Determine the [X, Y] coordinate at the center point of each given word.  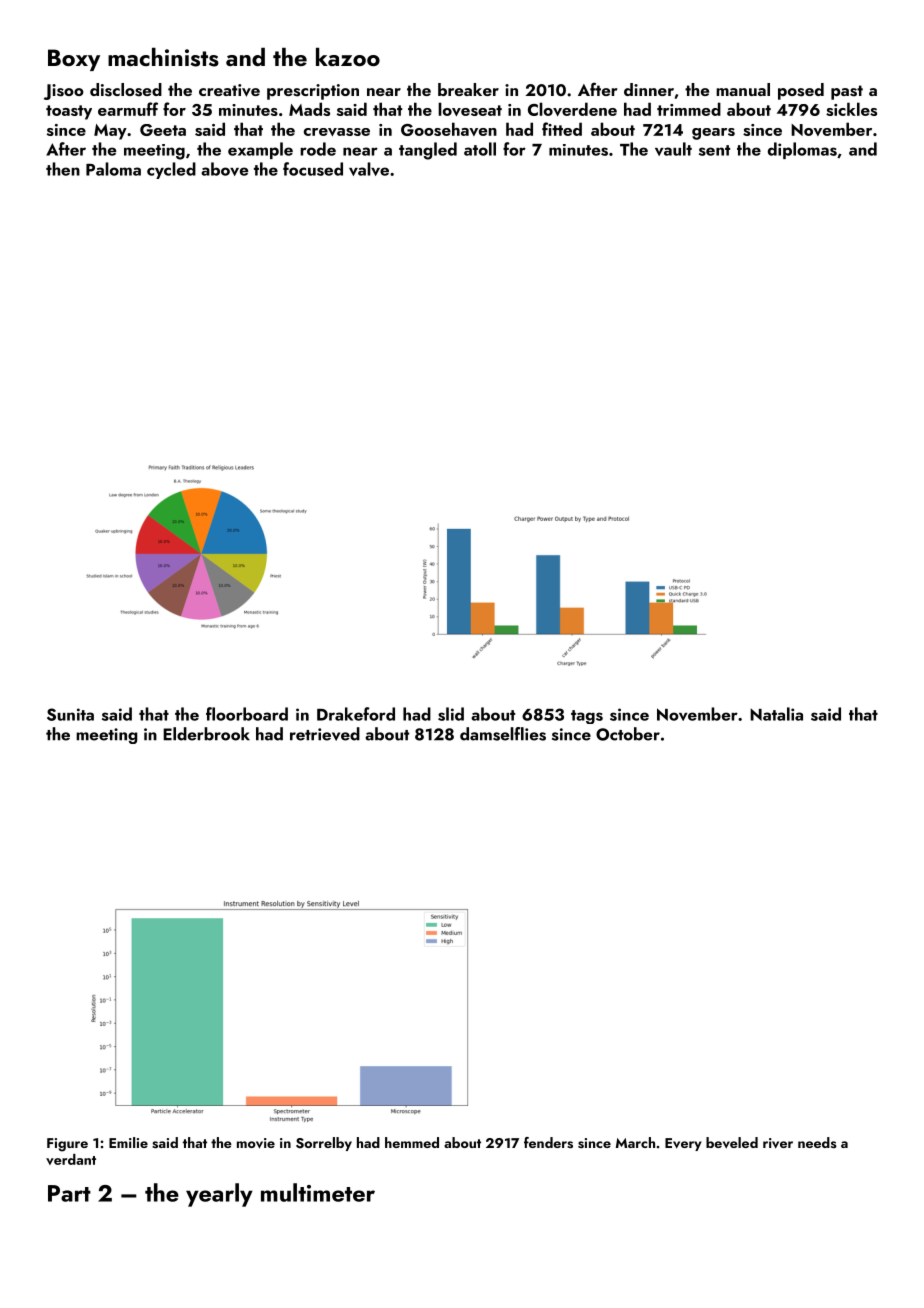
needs [817, 1142]
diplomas [802, 150]
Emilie [128, 1142]
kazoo [348, 57]
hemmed [412, 1142]
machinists [163, 57]
